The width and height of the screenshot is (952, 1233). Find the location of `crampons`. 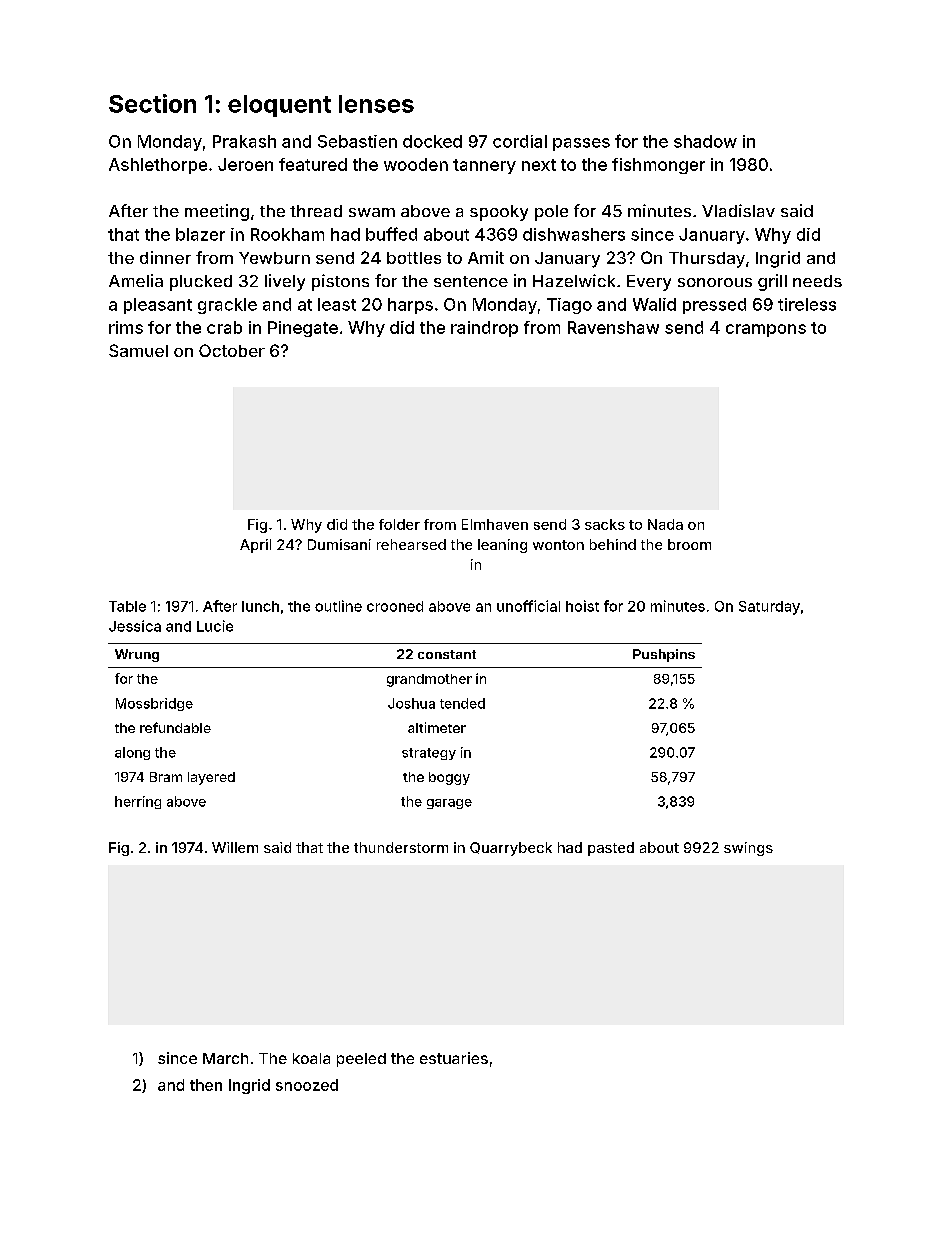

crampons is located at coordinates (766, 330).
